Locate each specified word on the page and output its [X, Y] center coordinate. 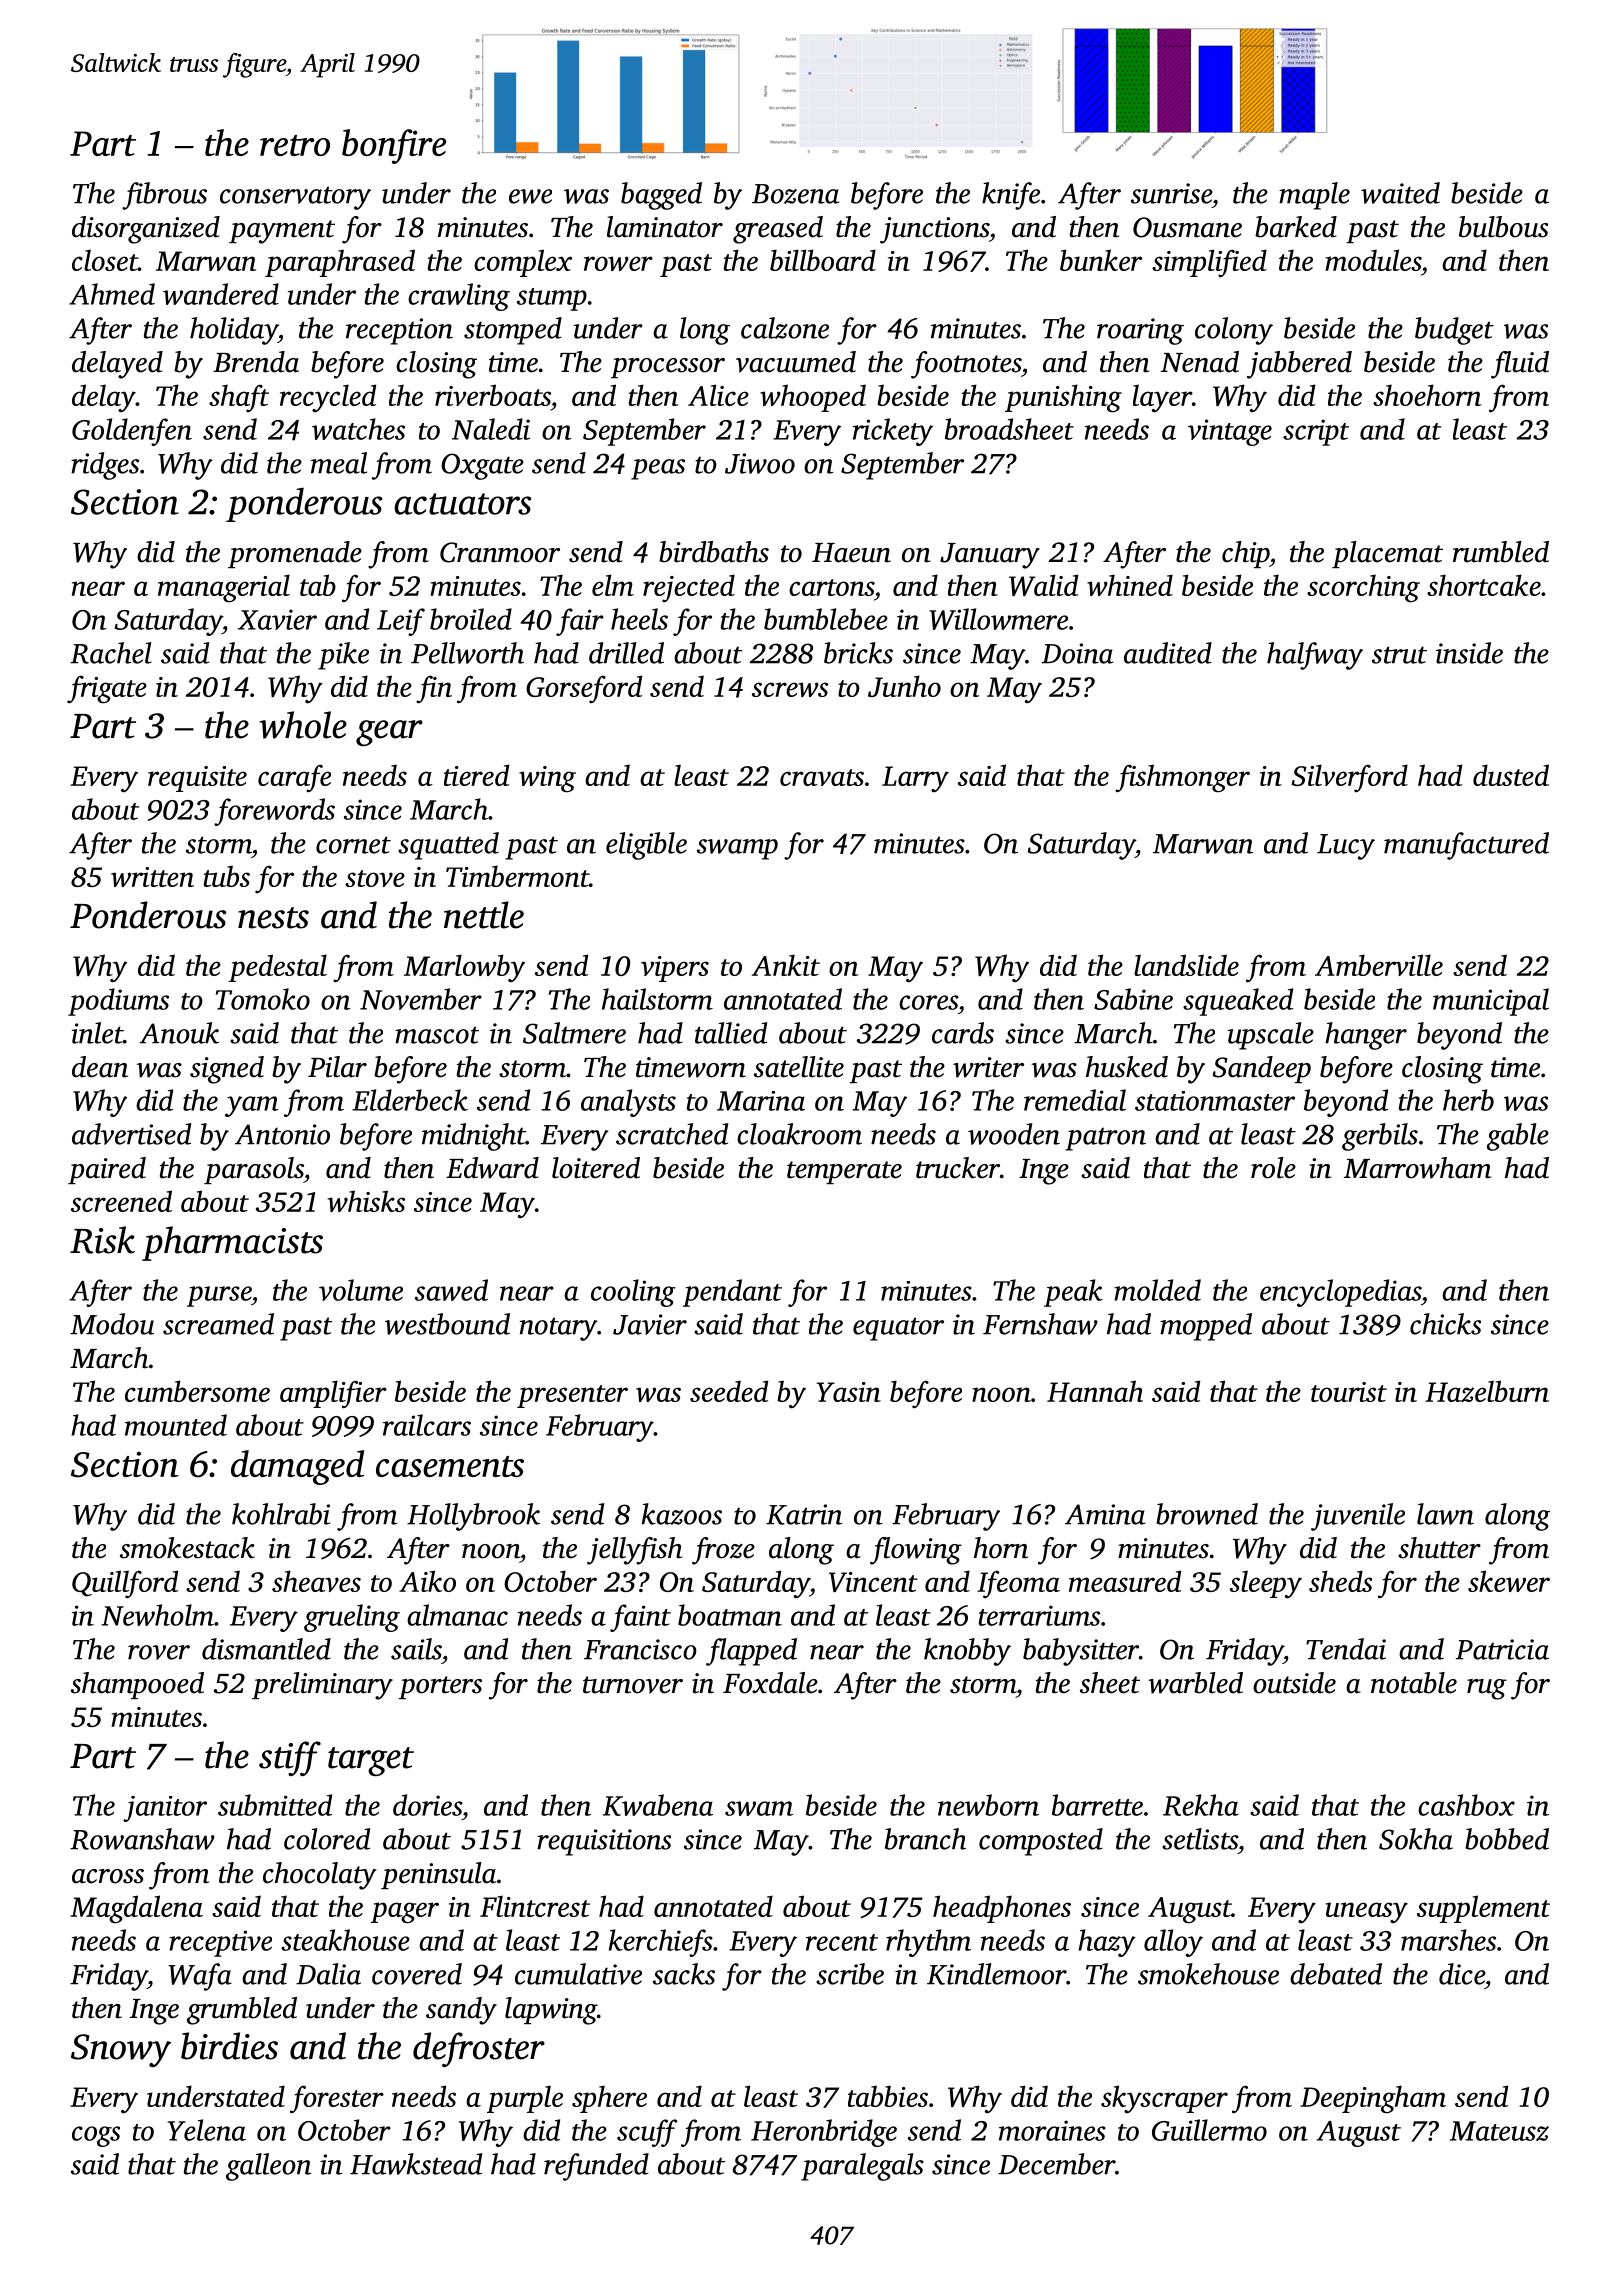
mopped [1206, 1327]
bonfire [394, 146]
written [152, 877]
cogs [96, 2136]
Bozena [795, 194]
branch [925, 1839]
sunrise [1171, 193]
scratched [672, 1134]
